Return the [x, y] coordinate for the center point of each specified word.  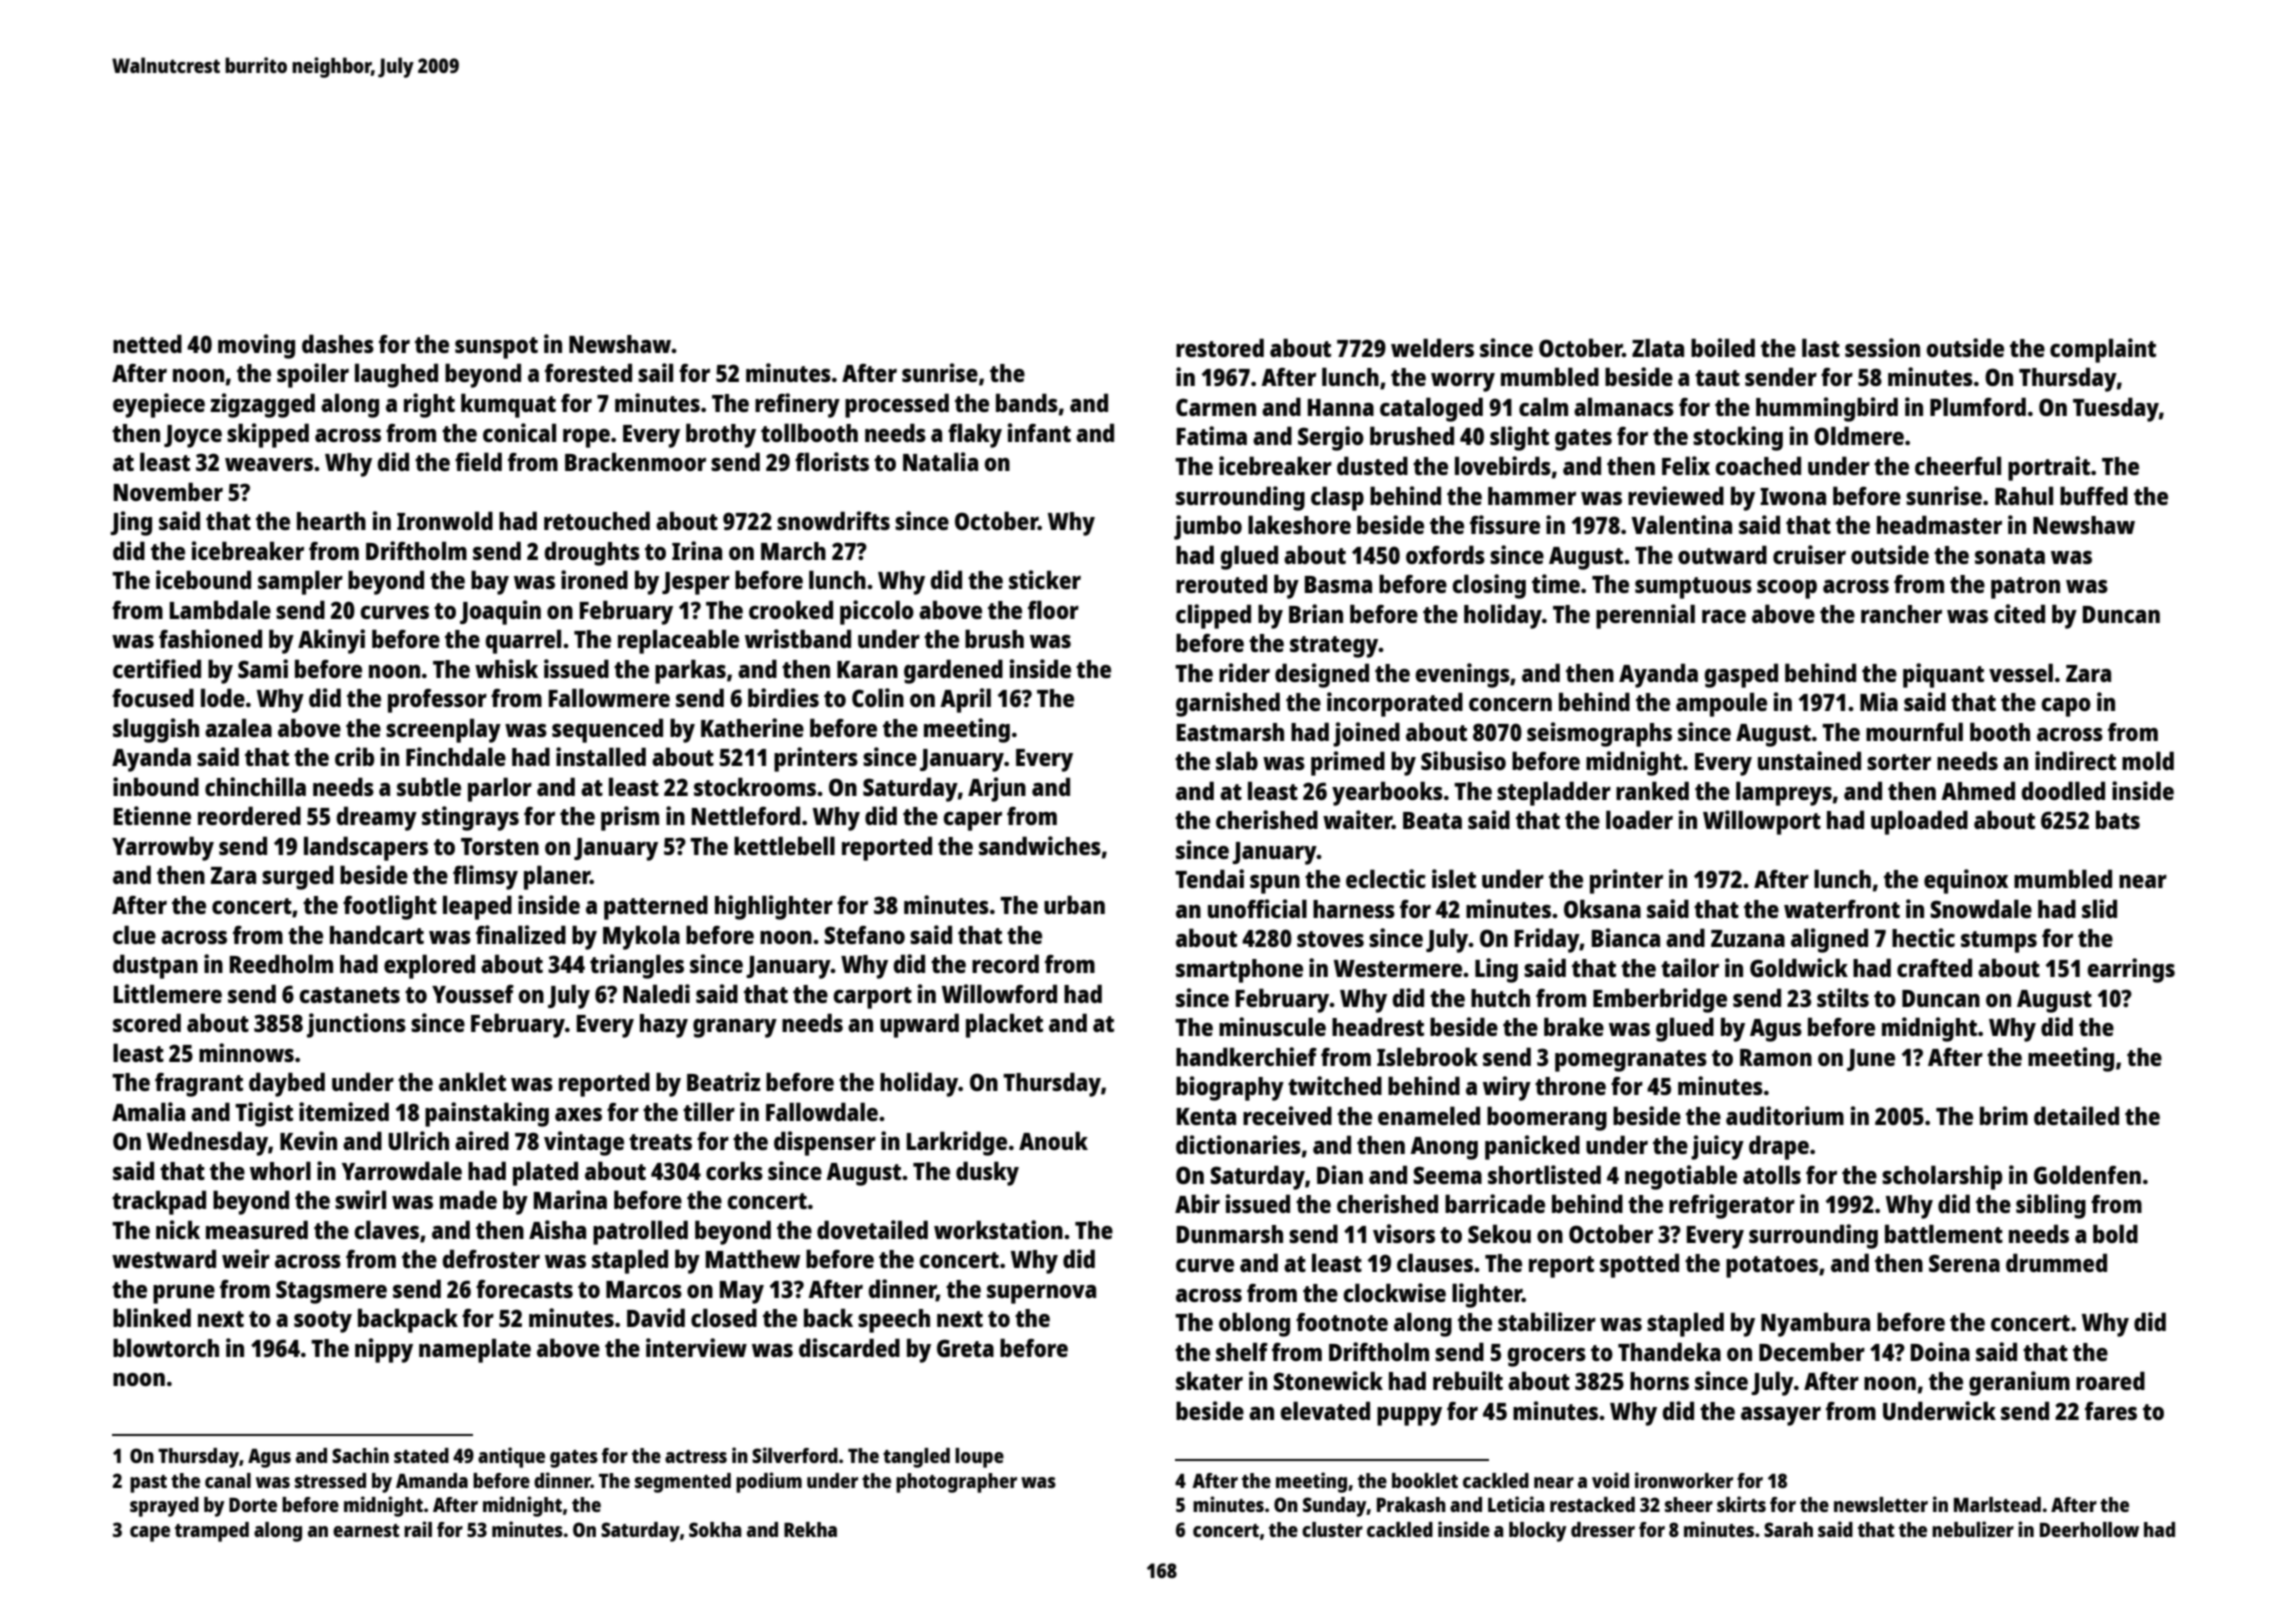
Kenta [1206, 1116]
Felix [1686, 465]
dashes [338, 343]
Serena [1964, 1263]
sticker [1045, 579]
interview [696, 1347]
